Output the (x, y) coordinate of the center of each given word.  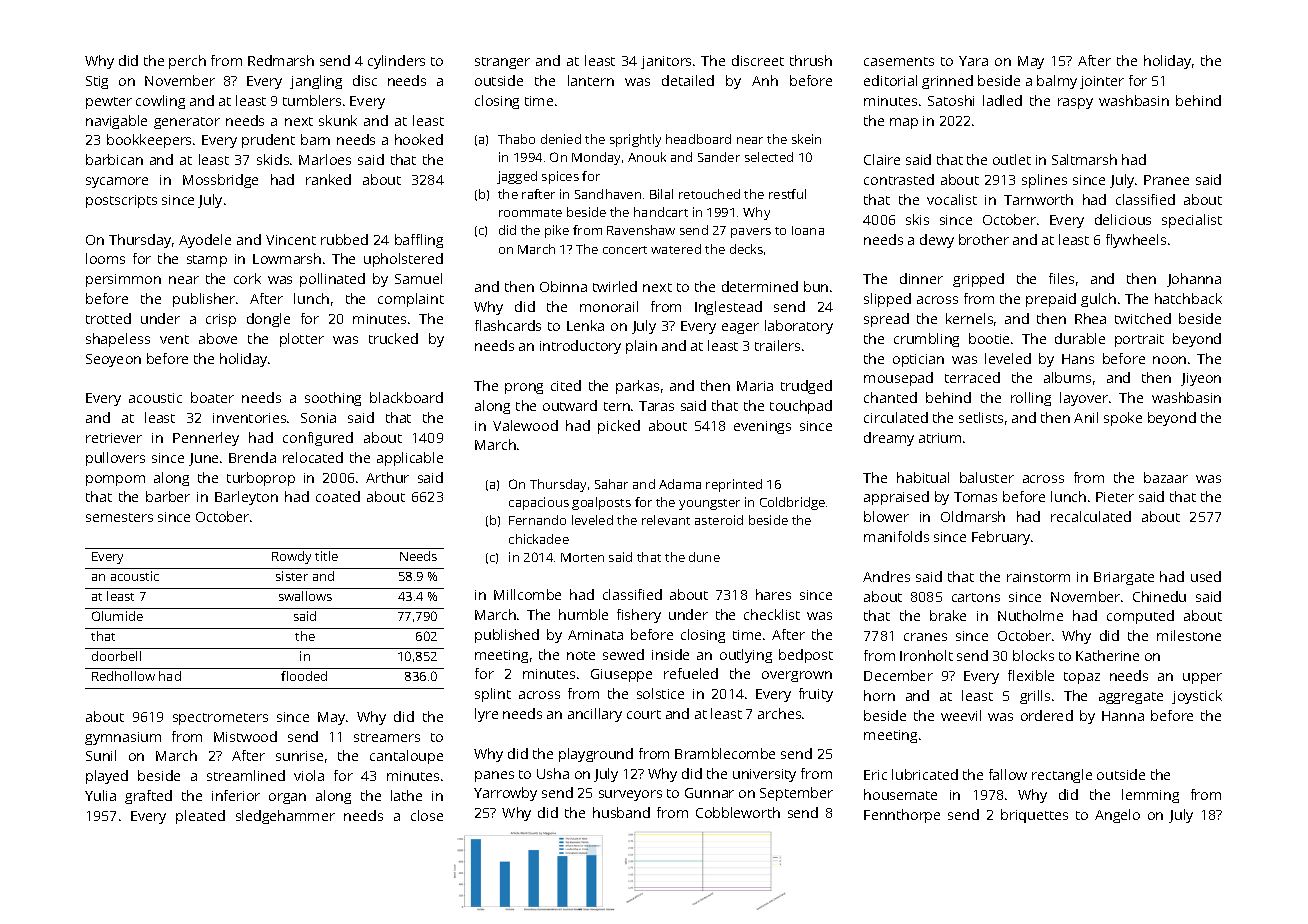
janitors (666, 62)
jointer (1102, 82)
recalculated (1091, 516)
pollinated (332, 280)
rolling (1031, 399)
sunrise (299, 756)
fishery (639, 616)
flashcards (508, 325)
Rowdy (291, 557)
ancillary (595, 715)
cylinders (396, 62)
